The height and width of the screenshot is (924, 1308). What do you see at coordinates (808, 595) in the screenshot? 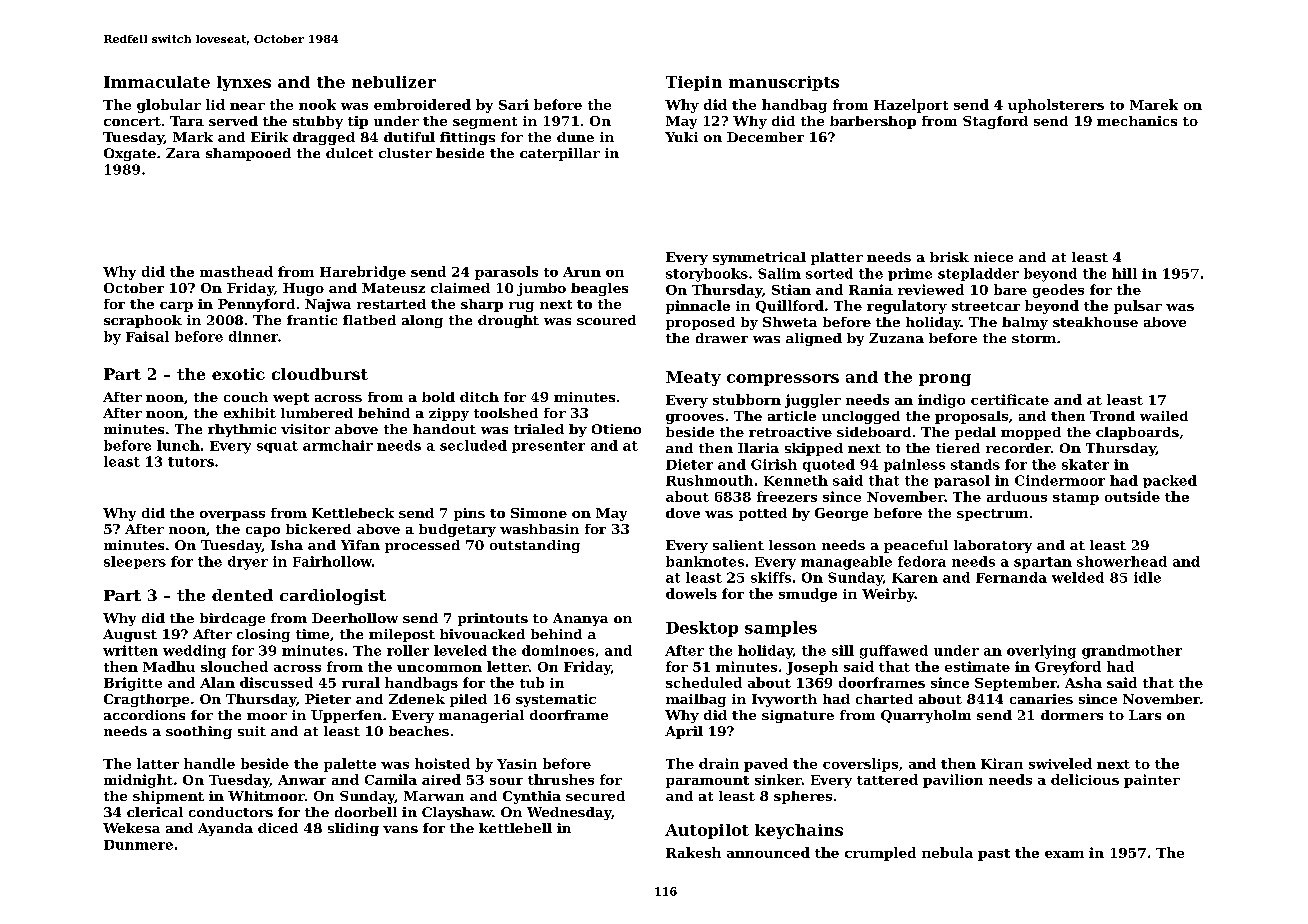
I see `smudge` at bounding box center [808, 595].
